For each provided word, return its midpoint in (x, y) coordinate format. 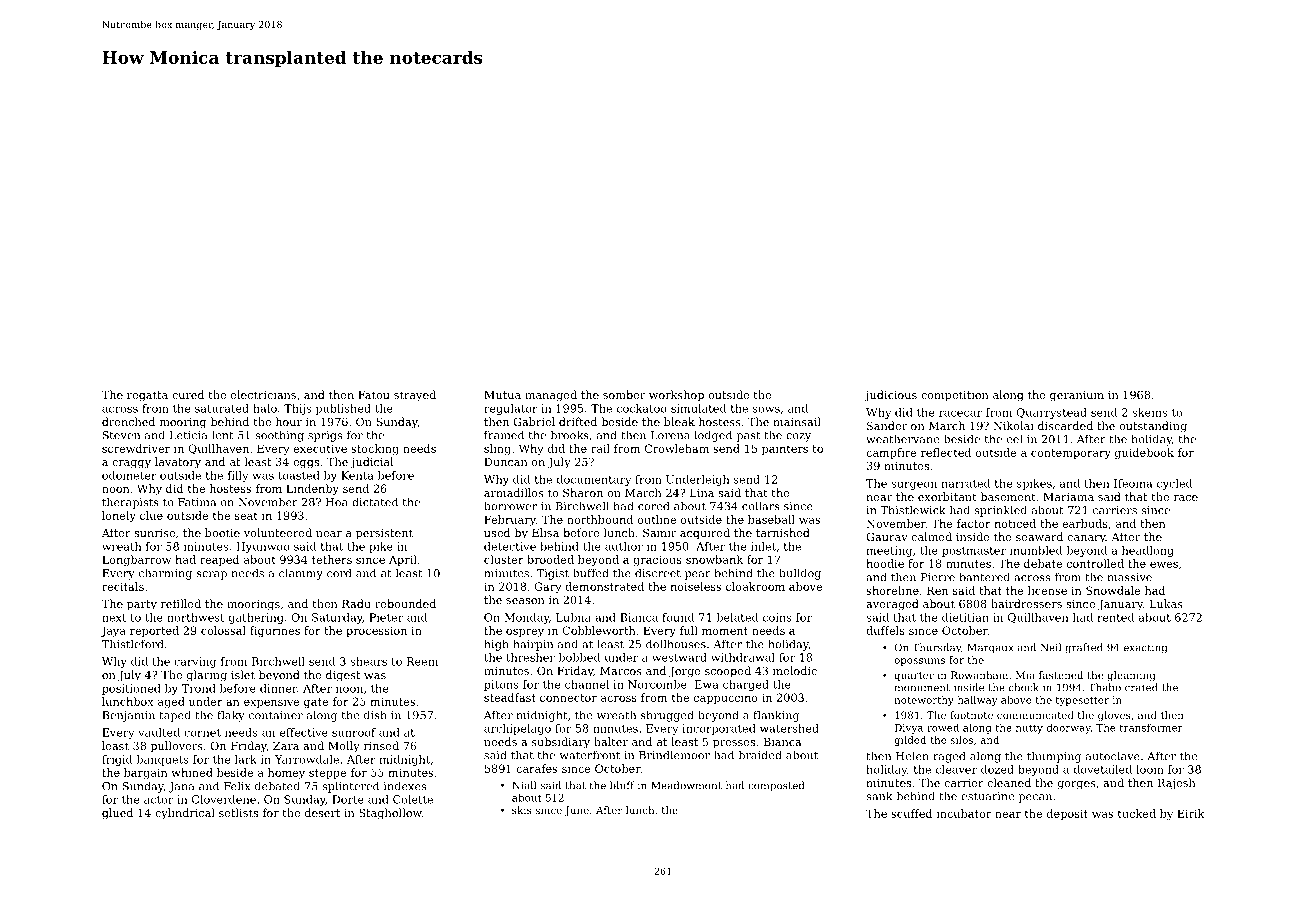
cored (653, 506)
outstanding (1153, 427)
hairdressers (1026, 603)
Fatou (374, 395)
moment (725, 631)
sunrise (154, 533)
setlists (238, 812)
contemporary (1071, 454)
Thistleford (132, 644)
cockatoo (642, 408)
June (577, 811)
